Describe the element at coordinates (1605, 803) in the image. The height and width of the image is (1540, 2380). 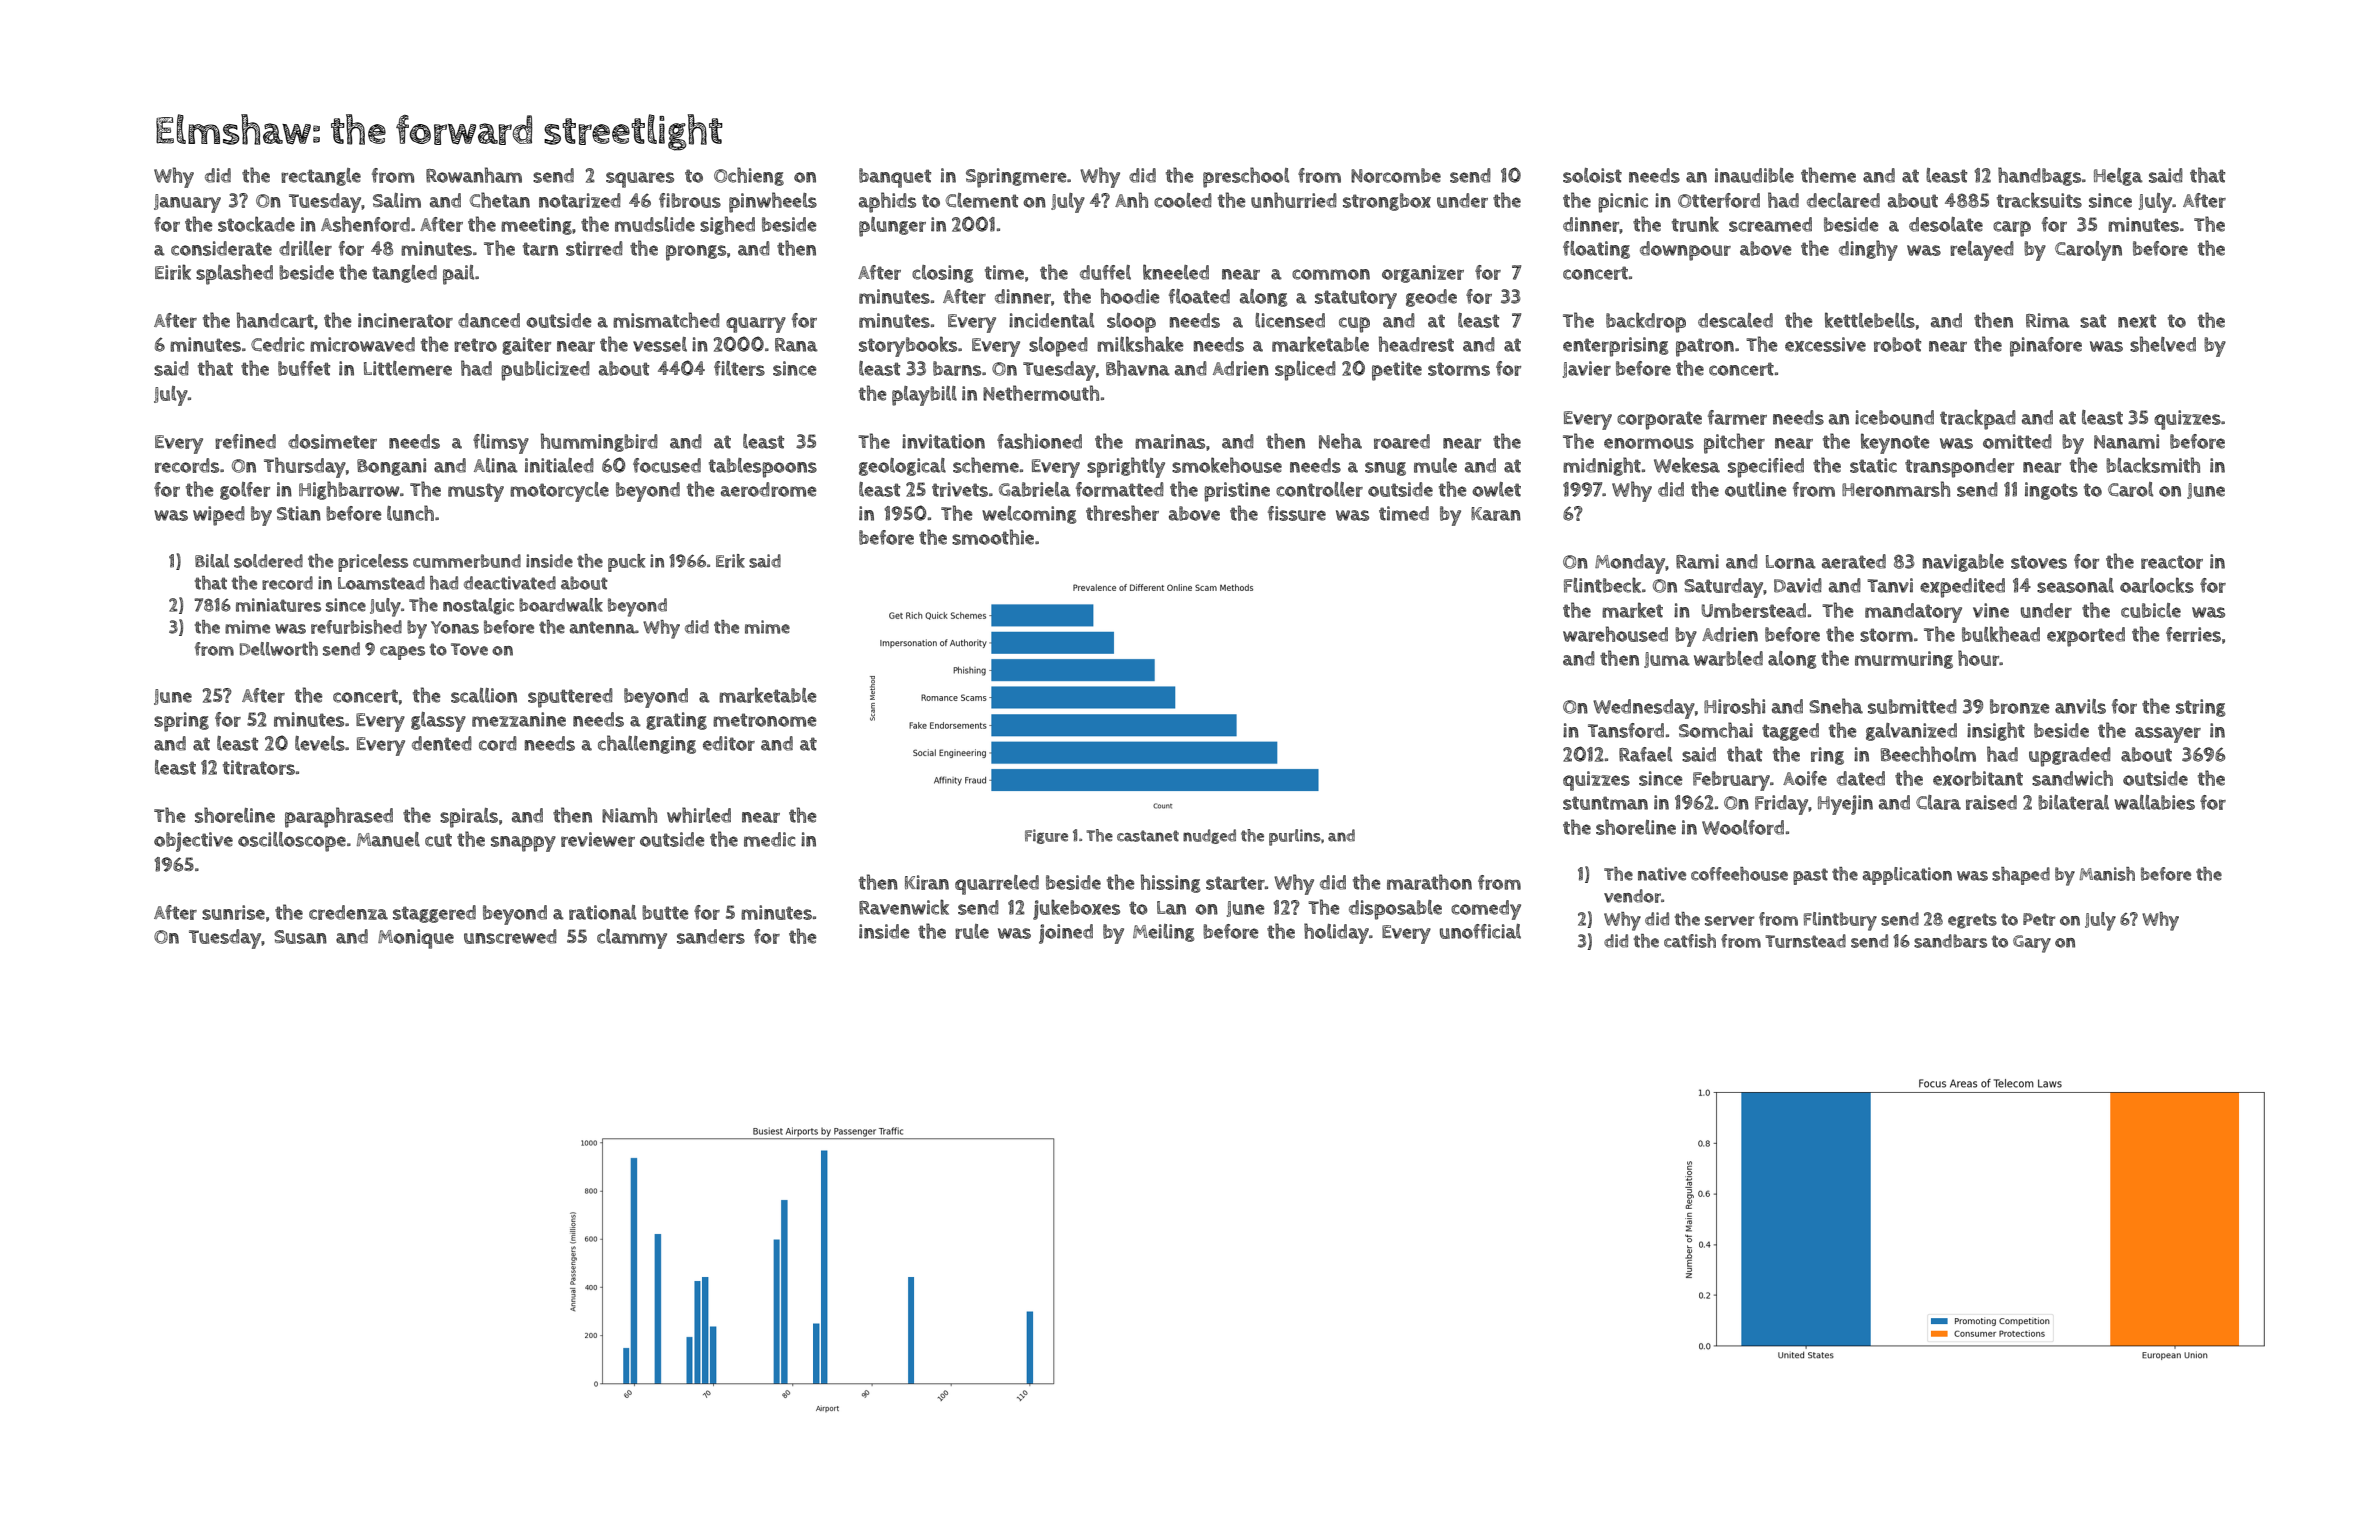
I see `stuntman` at that location.
